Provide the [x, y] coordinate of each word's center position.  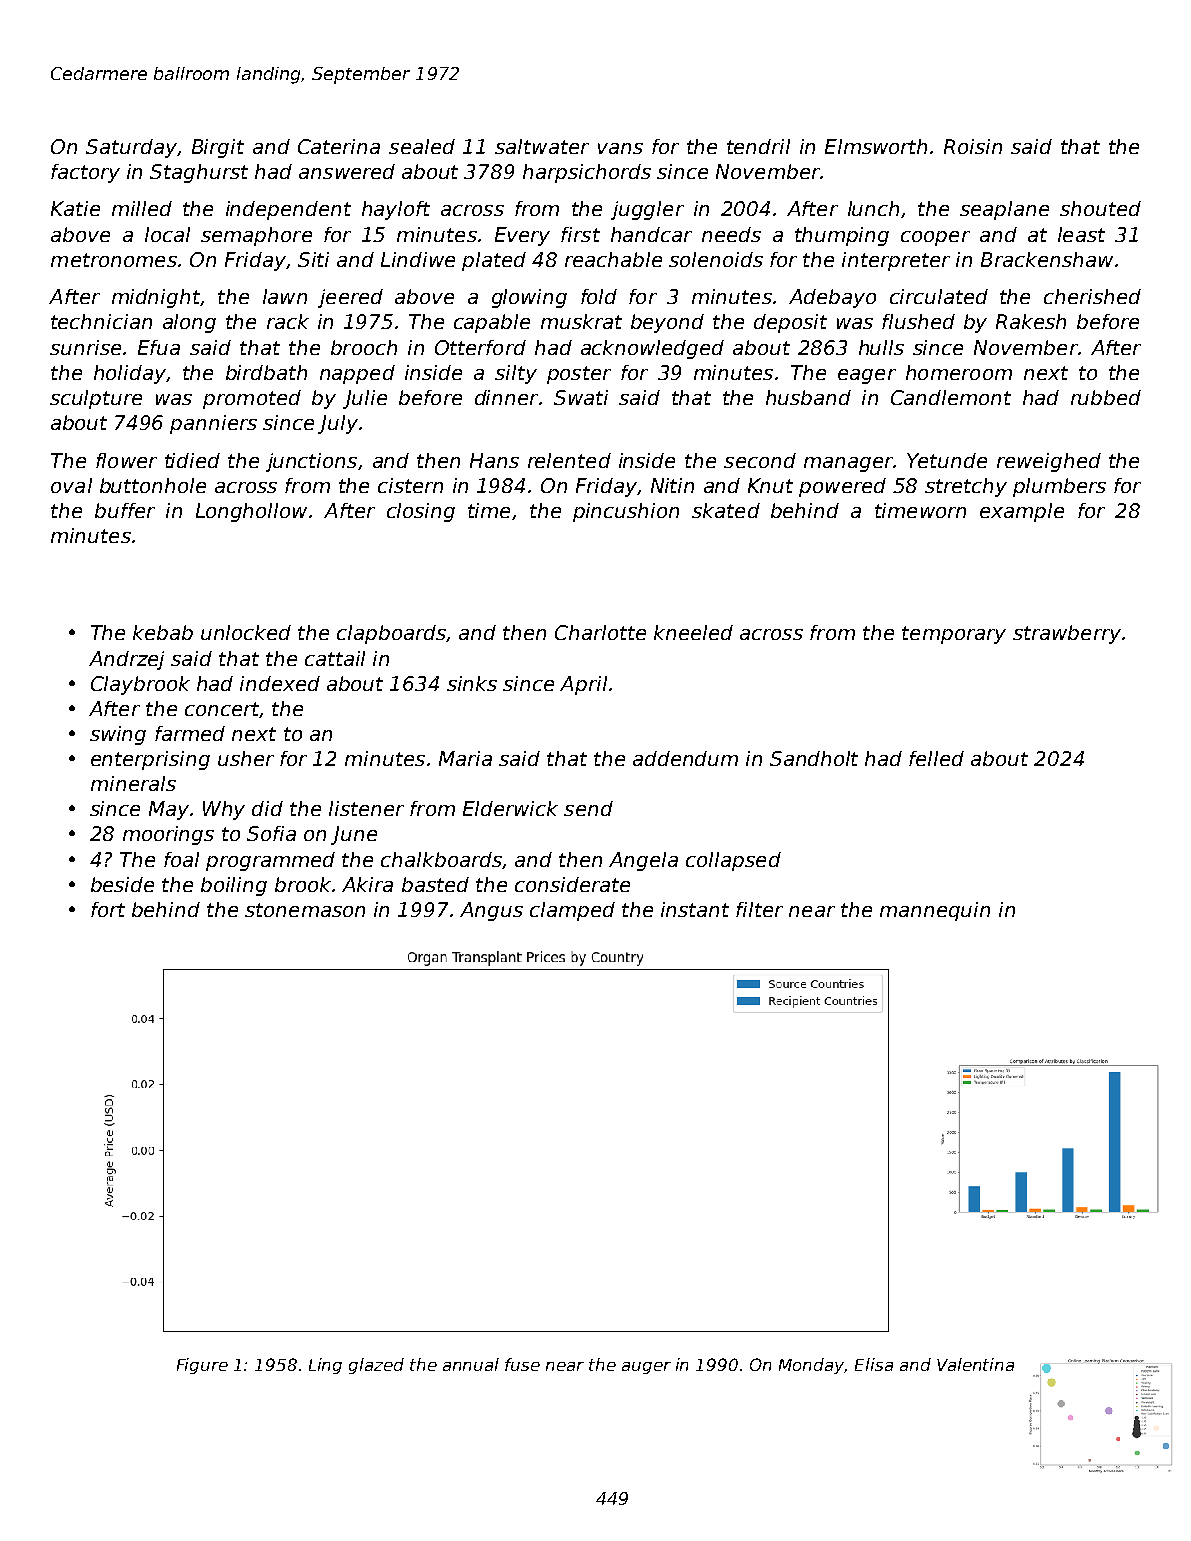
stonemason [305, 910]
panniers [213, 424]
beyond [667, 323]
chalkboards [441, 859]
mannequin [935, 911]
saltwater [542, 146]
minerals [133, 783]
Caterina [339, 146]
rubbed [1106, 397]
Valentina [975, 1364]
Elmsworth [876, 146]
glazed [376, 1366]
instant [695, 909]
